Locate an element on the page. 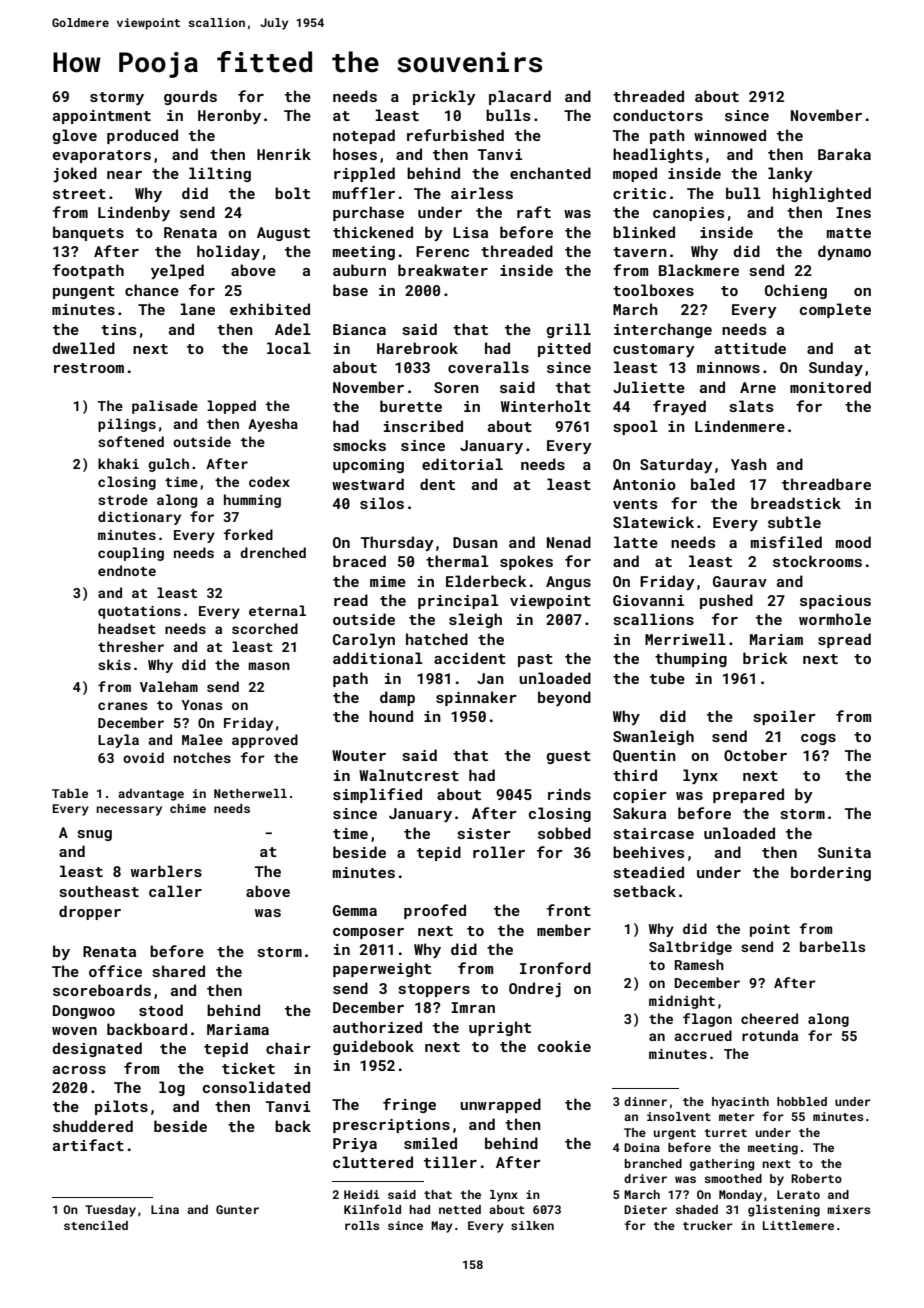  mime is located at coordinates (388, 581).
